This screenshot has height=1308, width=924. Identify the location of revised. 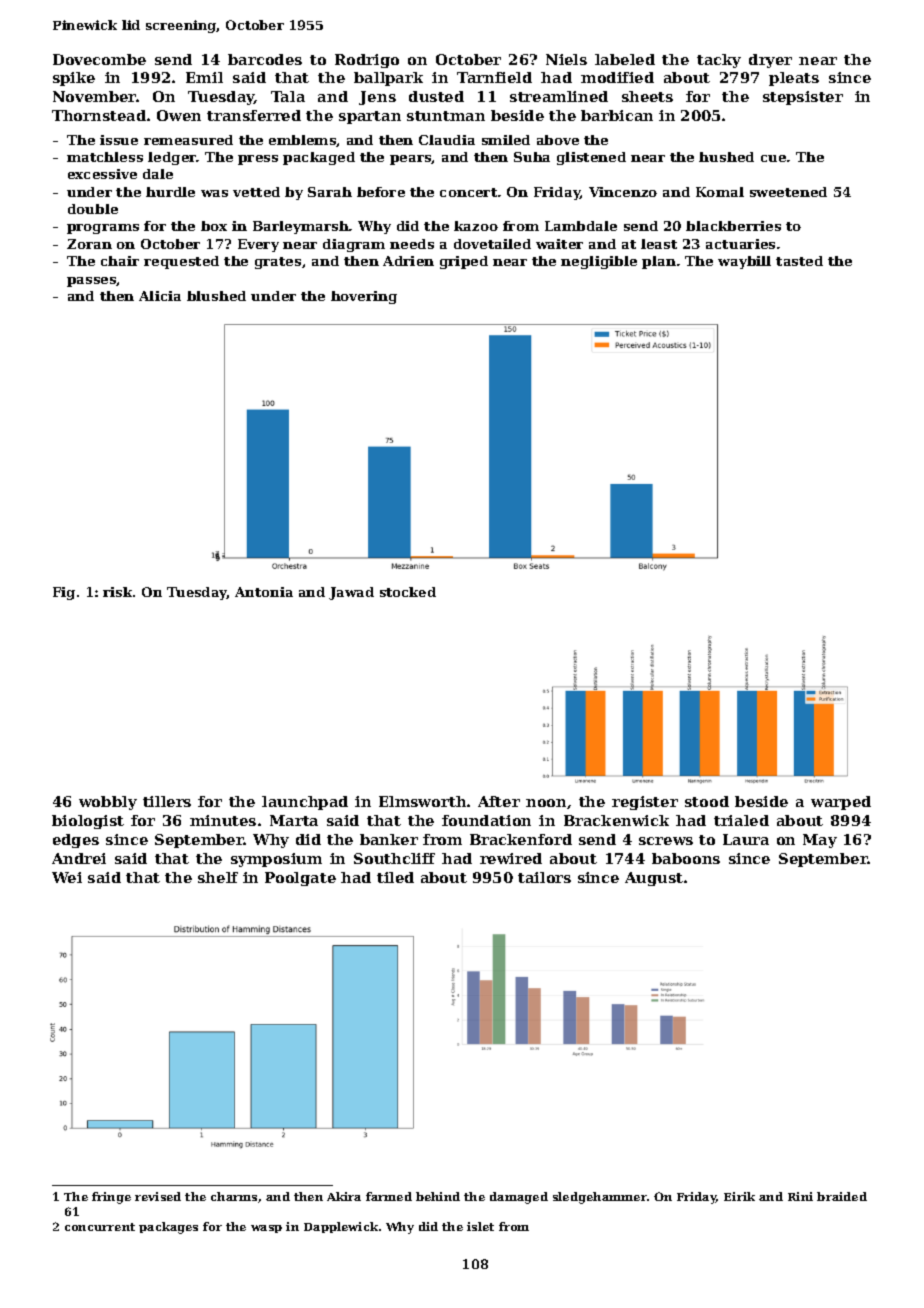
(158, 1196).
